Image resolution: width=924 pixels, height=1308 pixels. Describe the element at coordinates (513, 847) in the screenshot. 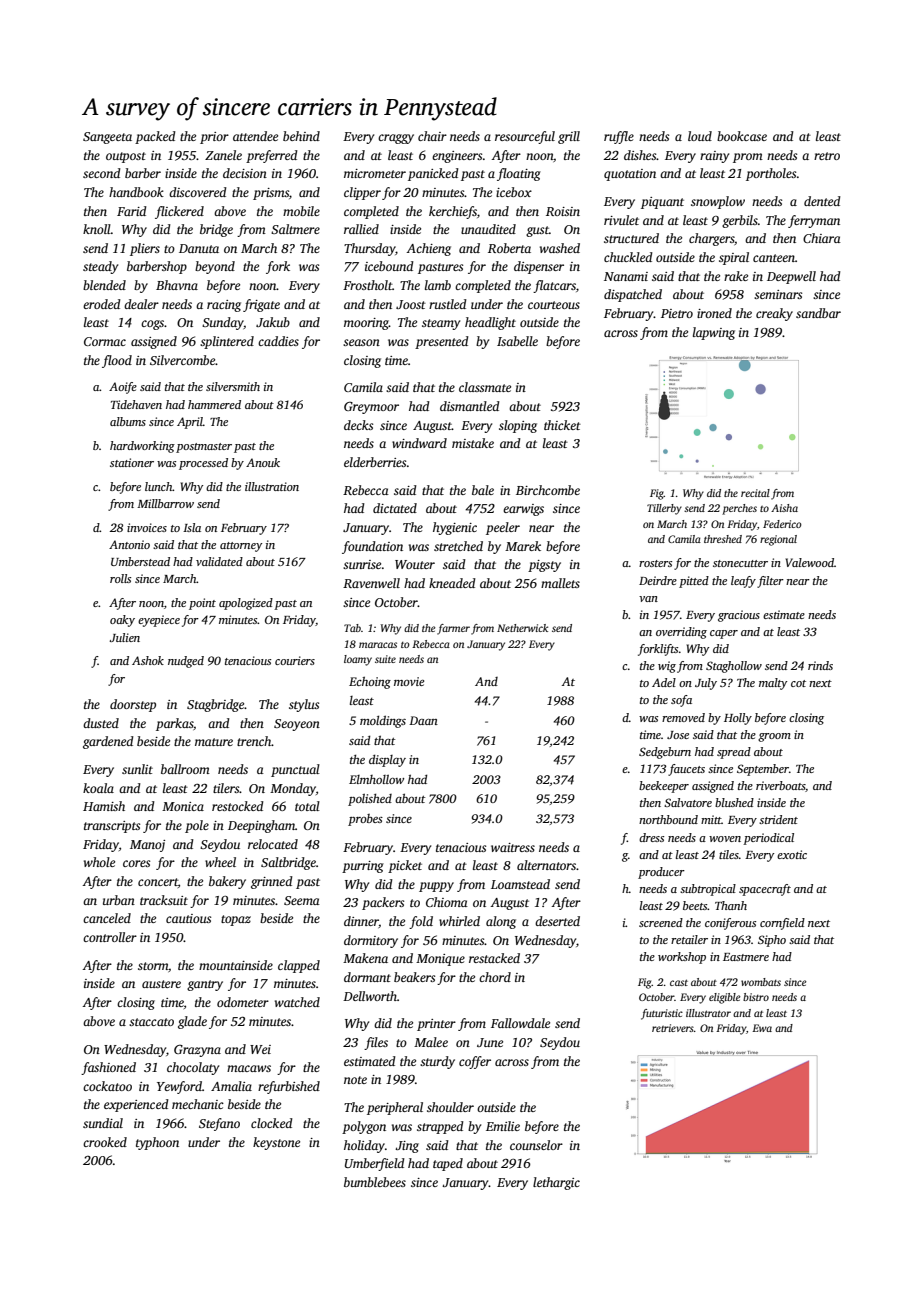

I see `waitress` at that location.
